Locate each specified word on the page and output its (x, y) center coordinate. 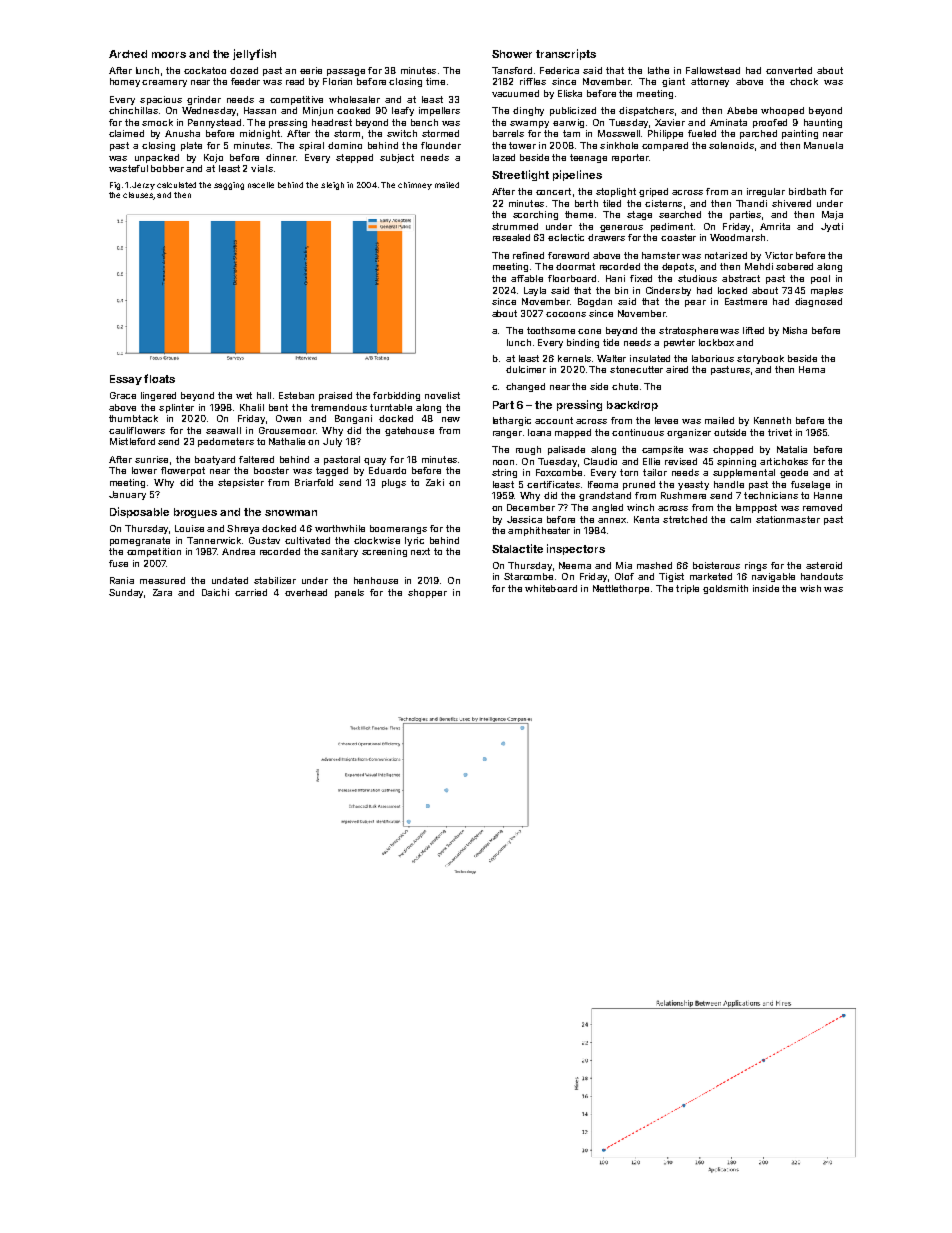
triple (687, 589)
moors (169, 55)
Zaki (435, 482)
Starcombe (528, 576)
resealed (511, 237)
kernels (574, 358)
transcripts (566, 54)
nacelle (261, 185)
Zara (162, 592)
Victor (779, 255)
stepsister (241, 483)
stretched (685, 519)
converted (789, 70)
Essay (126, 380)
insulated (650, 358)
